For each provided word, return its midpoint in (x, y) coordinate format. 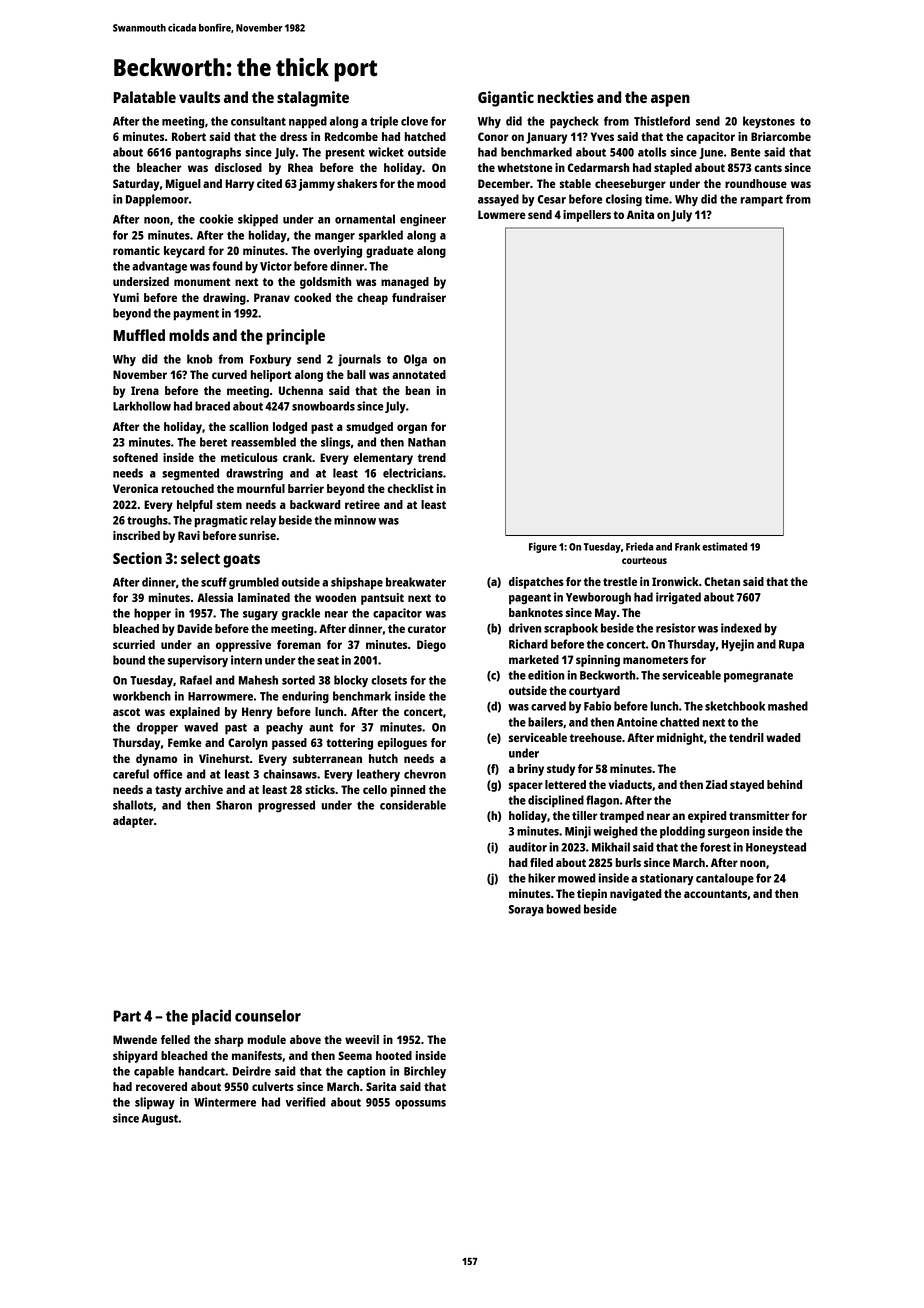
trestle (620, 581)
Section (137, 558)
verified (306, 1102)
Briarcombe (781, 136)
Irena (145, 390)
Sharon (234, 805)
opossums (420, 1105)
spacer (526, 787)
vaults (199, 97)
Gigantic (506, 99)
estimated (724, 546)
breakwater (416, 582)
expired (707, 817)
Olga (415, 360)
